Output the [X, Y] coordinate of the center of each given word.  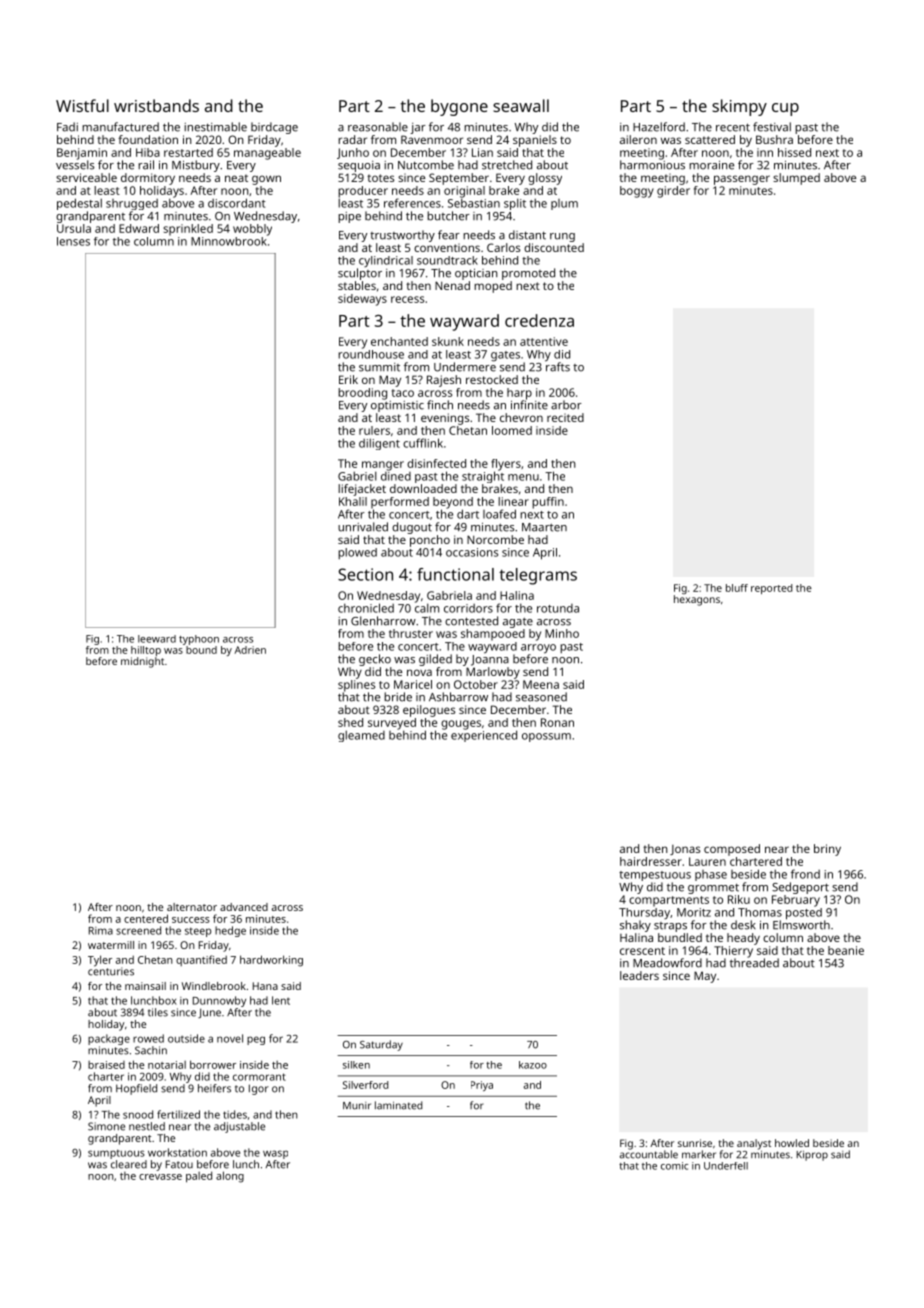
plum [564, 204]
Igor [259, 1089]
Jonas [685, 850]
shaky [635, 926]
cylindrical [386, 261]
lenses [73, 241]
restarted [188, 152]
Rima [101, 931]
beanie [846, 950]
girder [673, 192]
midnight [142, 662]
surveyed [392, 724]
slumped [796, 179]
